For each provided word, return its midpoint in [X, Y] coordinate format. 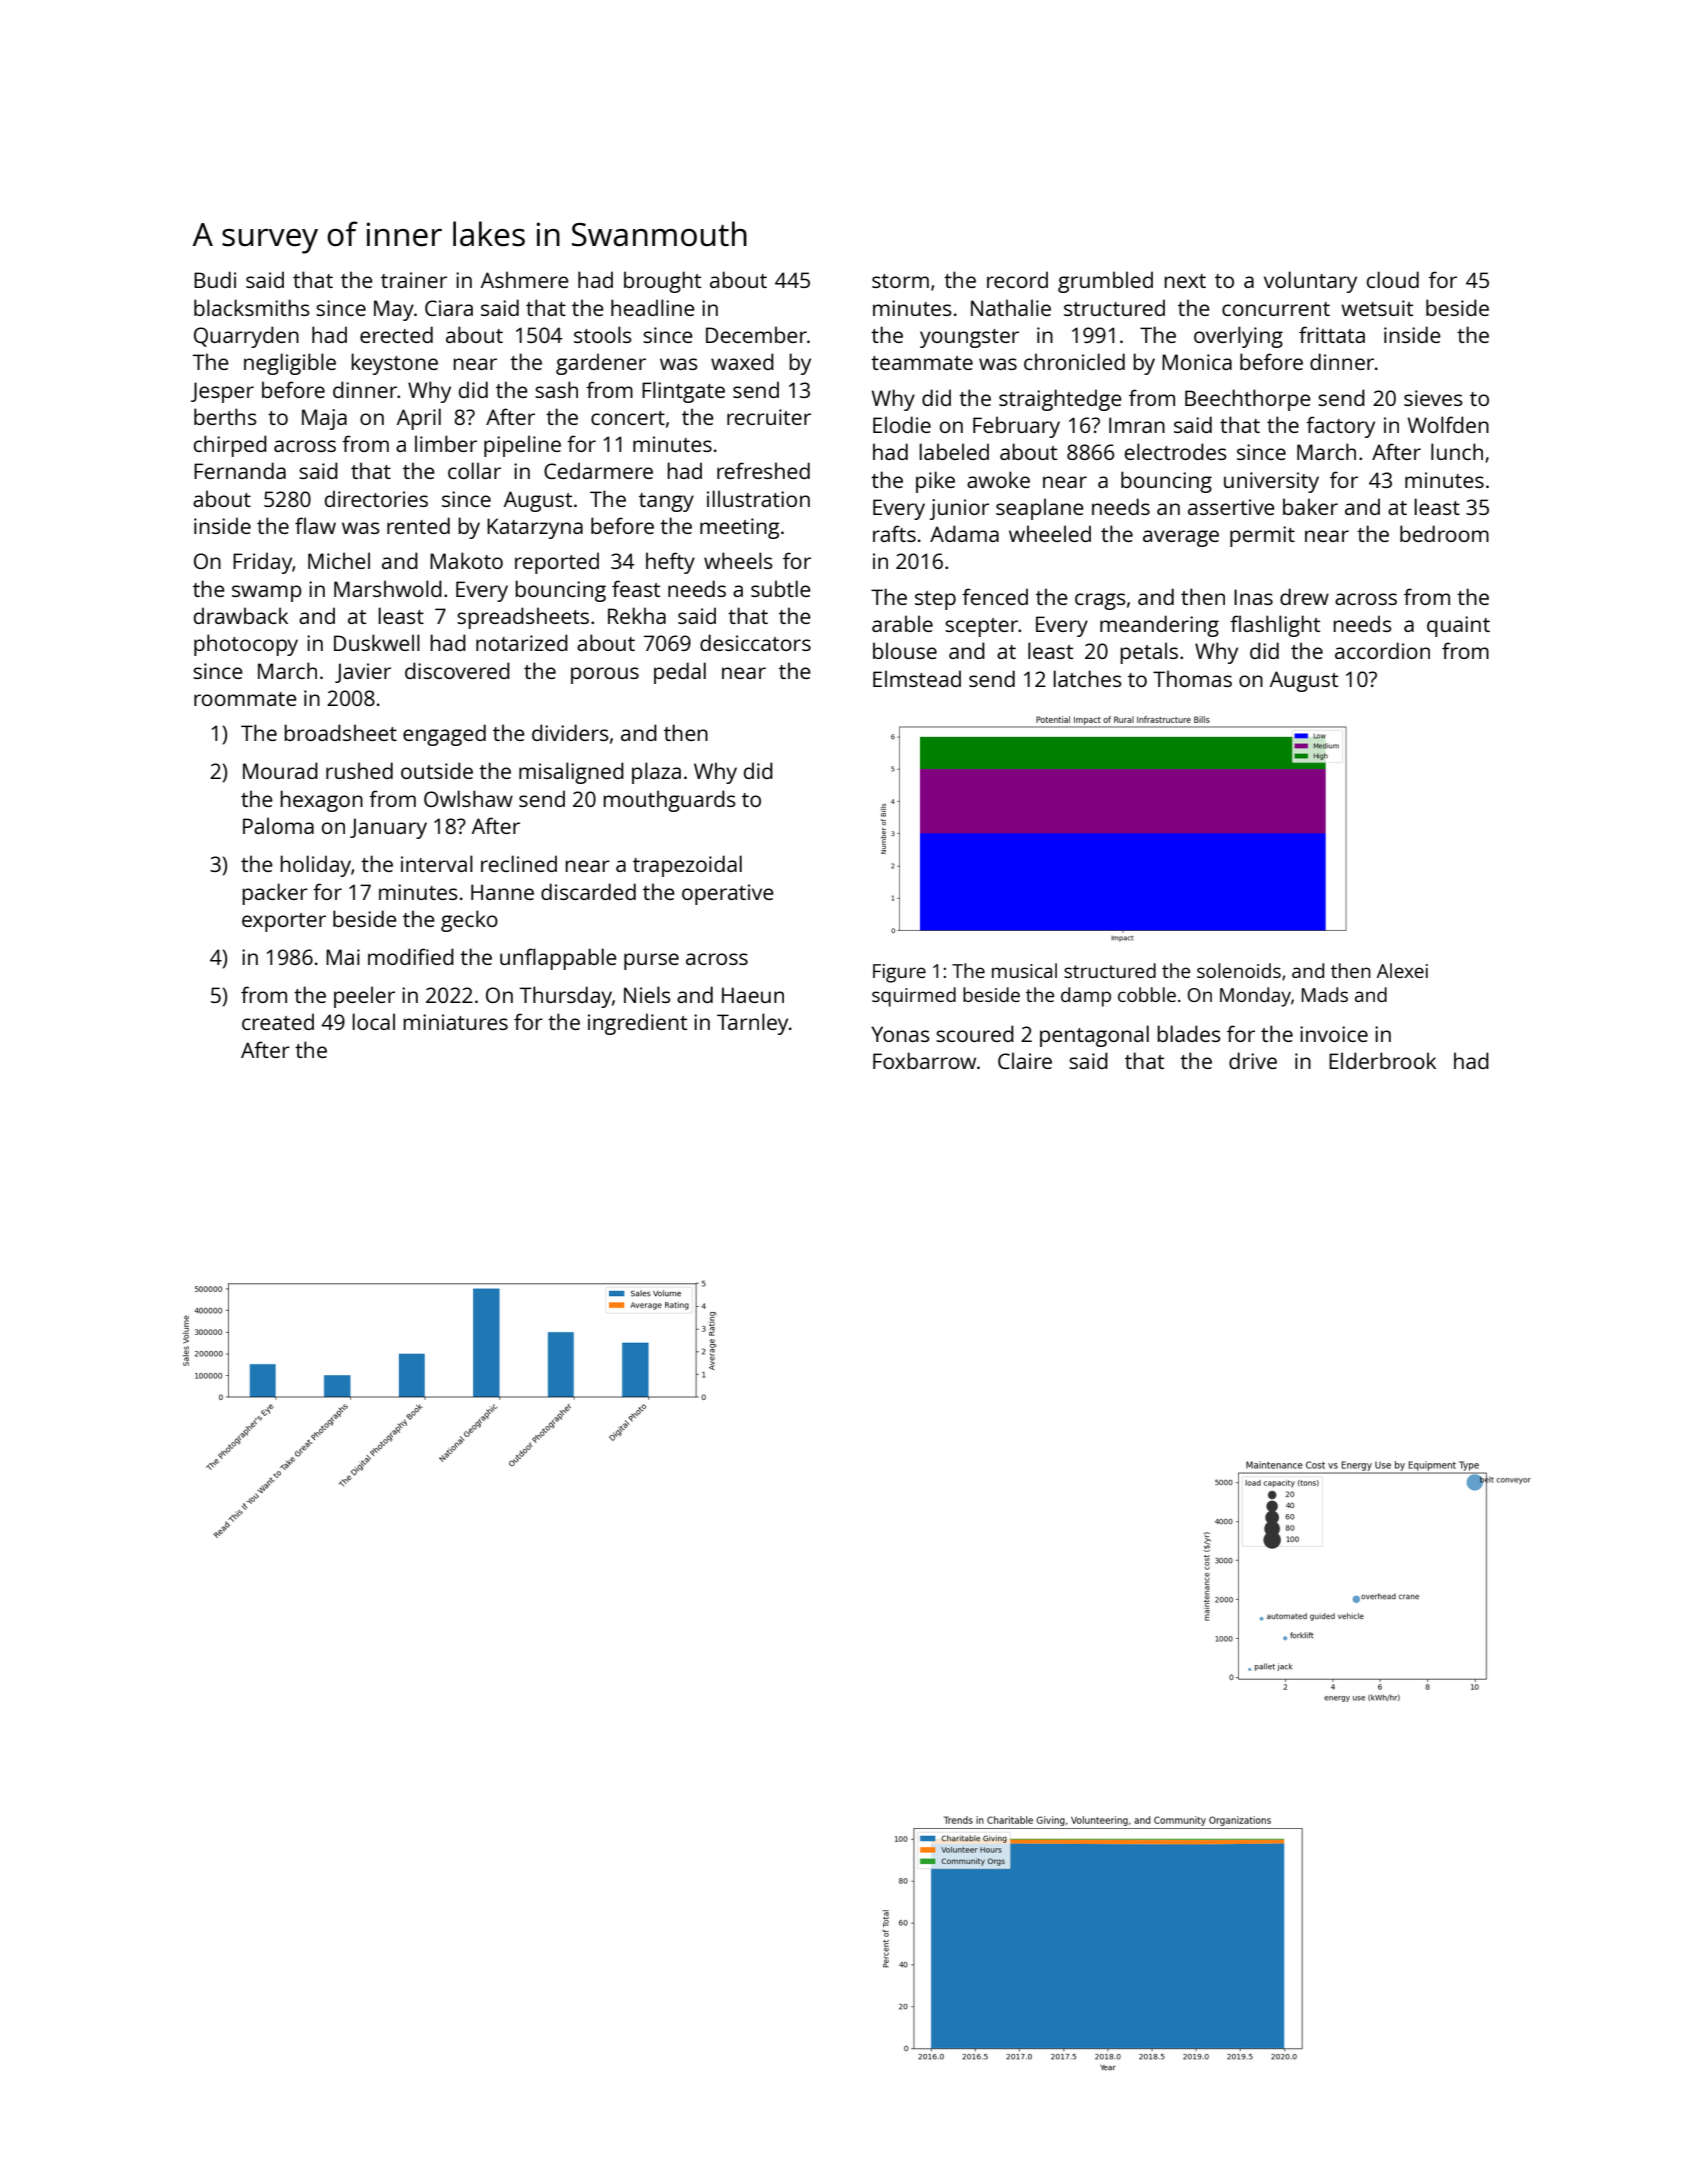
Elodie [902, 424]
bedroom [1444, 533]
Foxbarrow [924, 1060]
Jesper [222, 392]
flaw [315, 525]
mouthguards [669, 801]
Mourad [280, 770]
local [373, 1021]
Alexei [1402, 970]
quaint [1458, 626]
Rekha [637, 615]
